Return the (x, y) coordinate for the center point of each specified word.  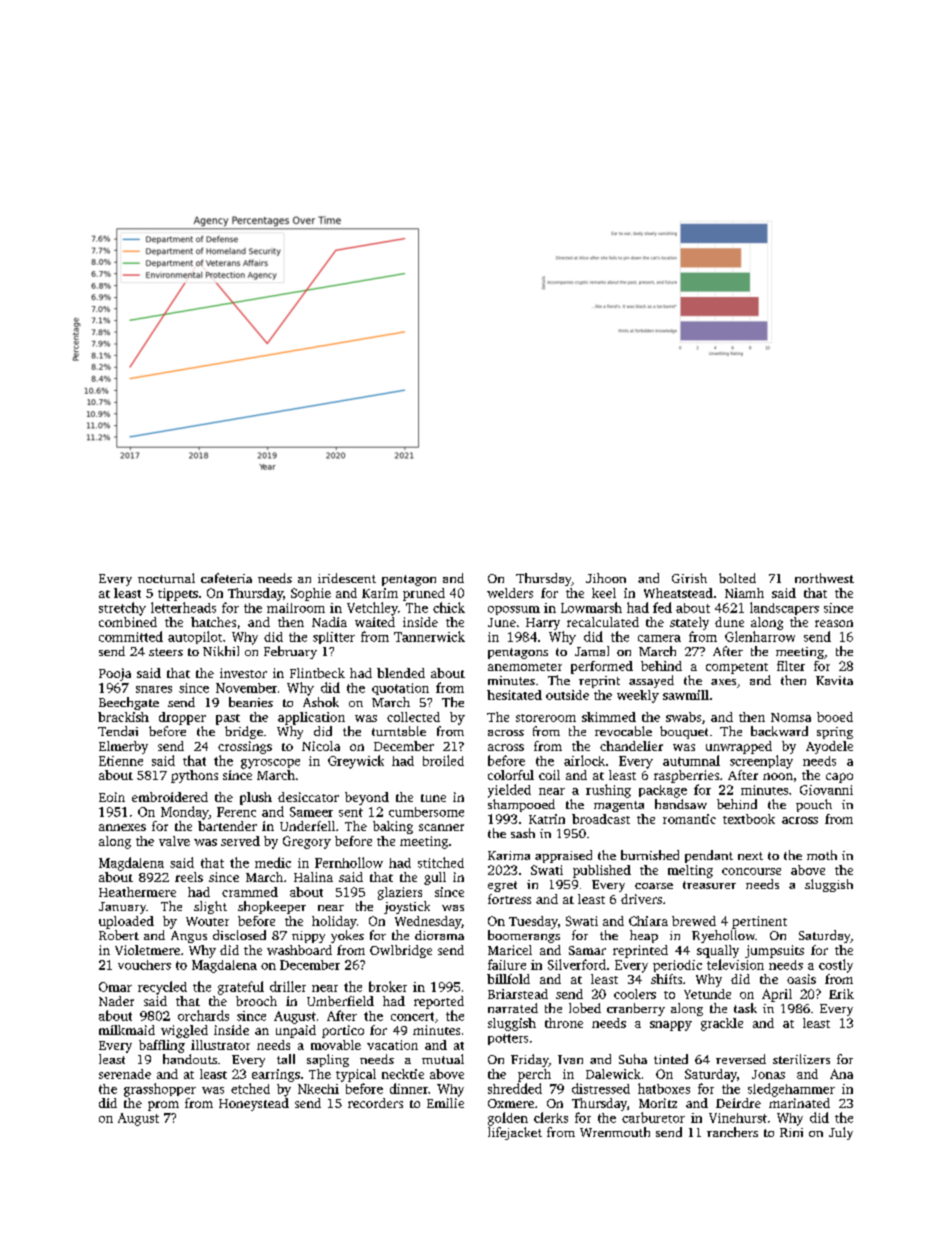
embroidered (170, 797)
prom (163, 1106)
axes (723, 682)
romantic (689, 819)
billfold (508, 979)
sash (523, 833)
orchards (203, 1015)
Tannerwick (429, 636)
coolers (635, 994)
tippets (178, 594)
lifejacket (515, 1133)
